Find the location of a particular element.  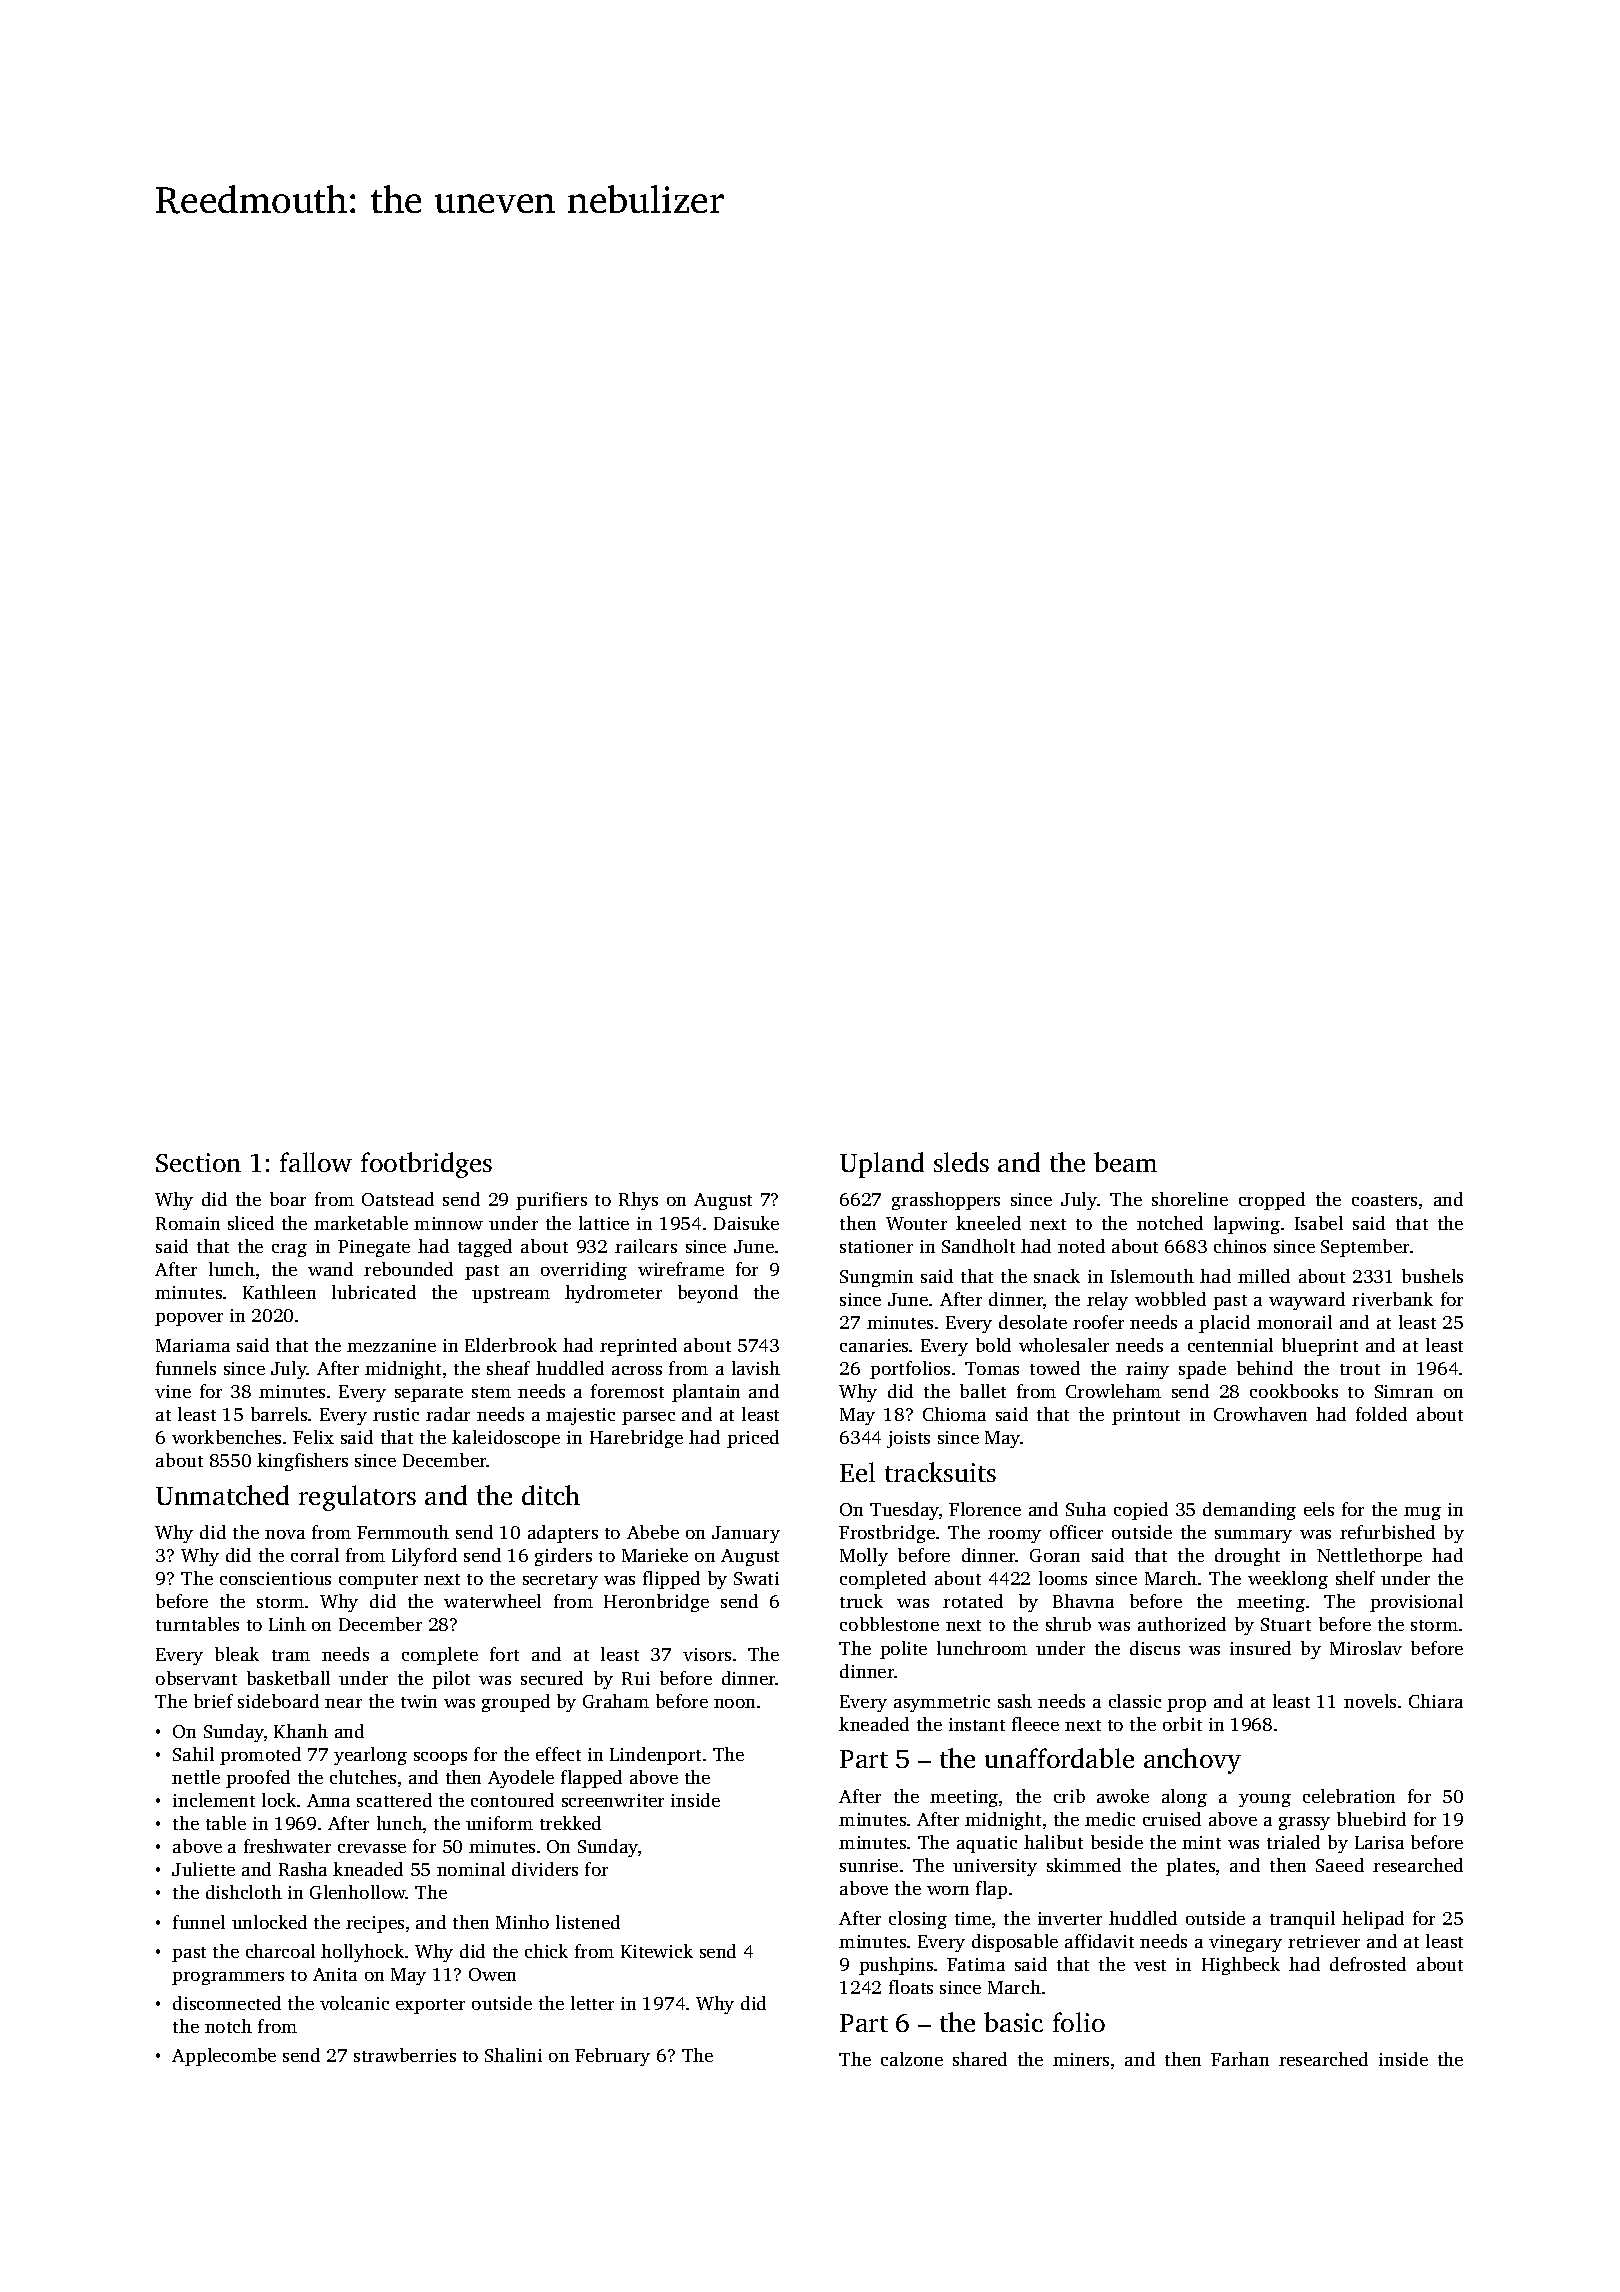

cropped is located at coordinates (1272, 1201).
